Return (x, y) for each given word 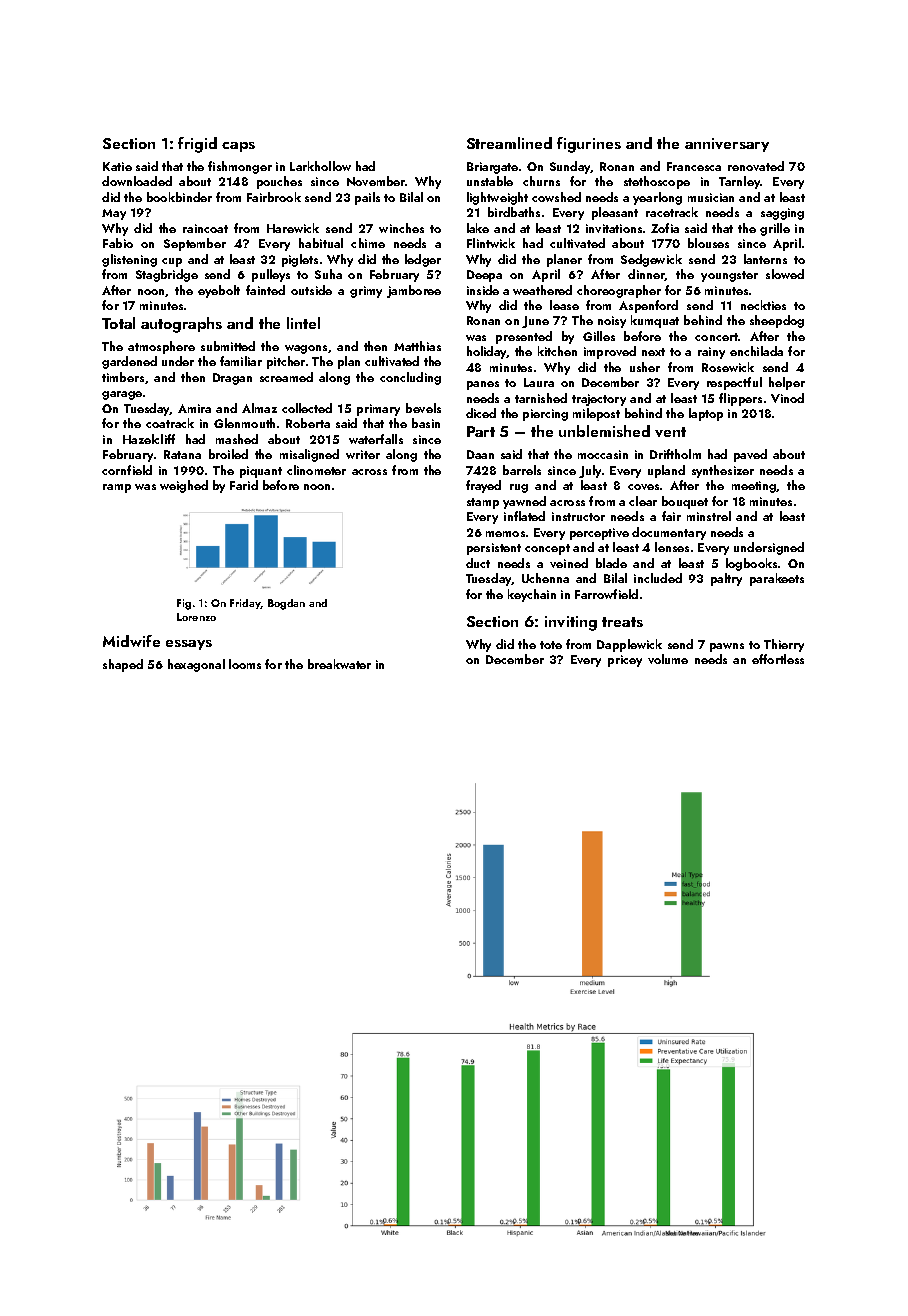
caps (238, 147)
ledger (423, 260)
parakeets (777, 579)
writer (363, 454)
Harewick (293, 228)
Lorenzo (196, 617)
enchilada (756, 351)
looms (245, 664)
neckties (763, 305)
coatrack (170, 423)
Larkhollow (320, 166)
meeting (754, 487)
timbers (123, 377)
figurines (589, 145)
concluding (410, 378)
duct (478, 563)
